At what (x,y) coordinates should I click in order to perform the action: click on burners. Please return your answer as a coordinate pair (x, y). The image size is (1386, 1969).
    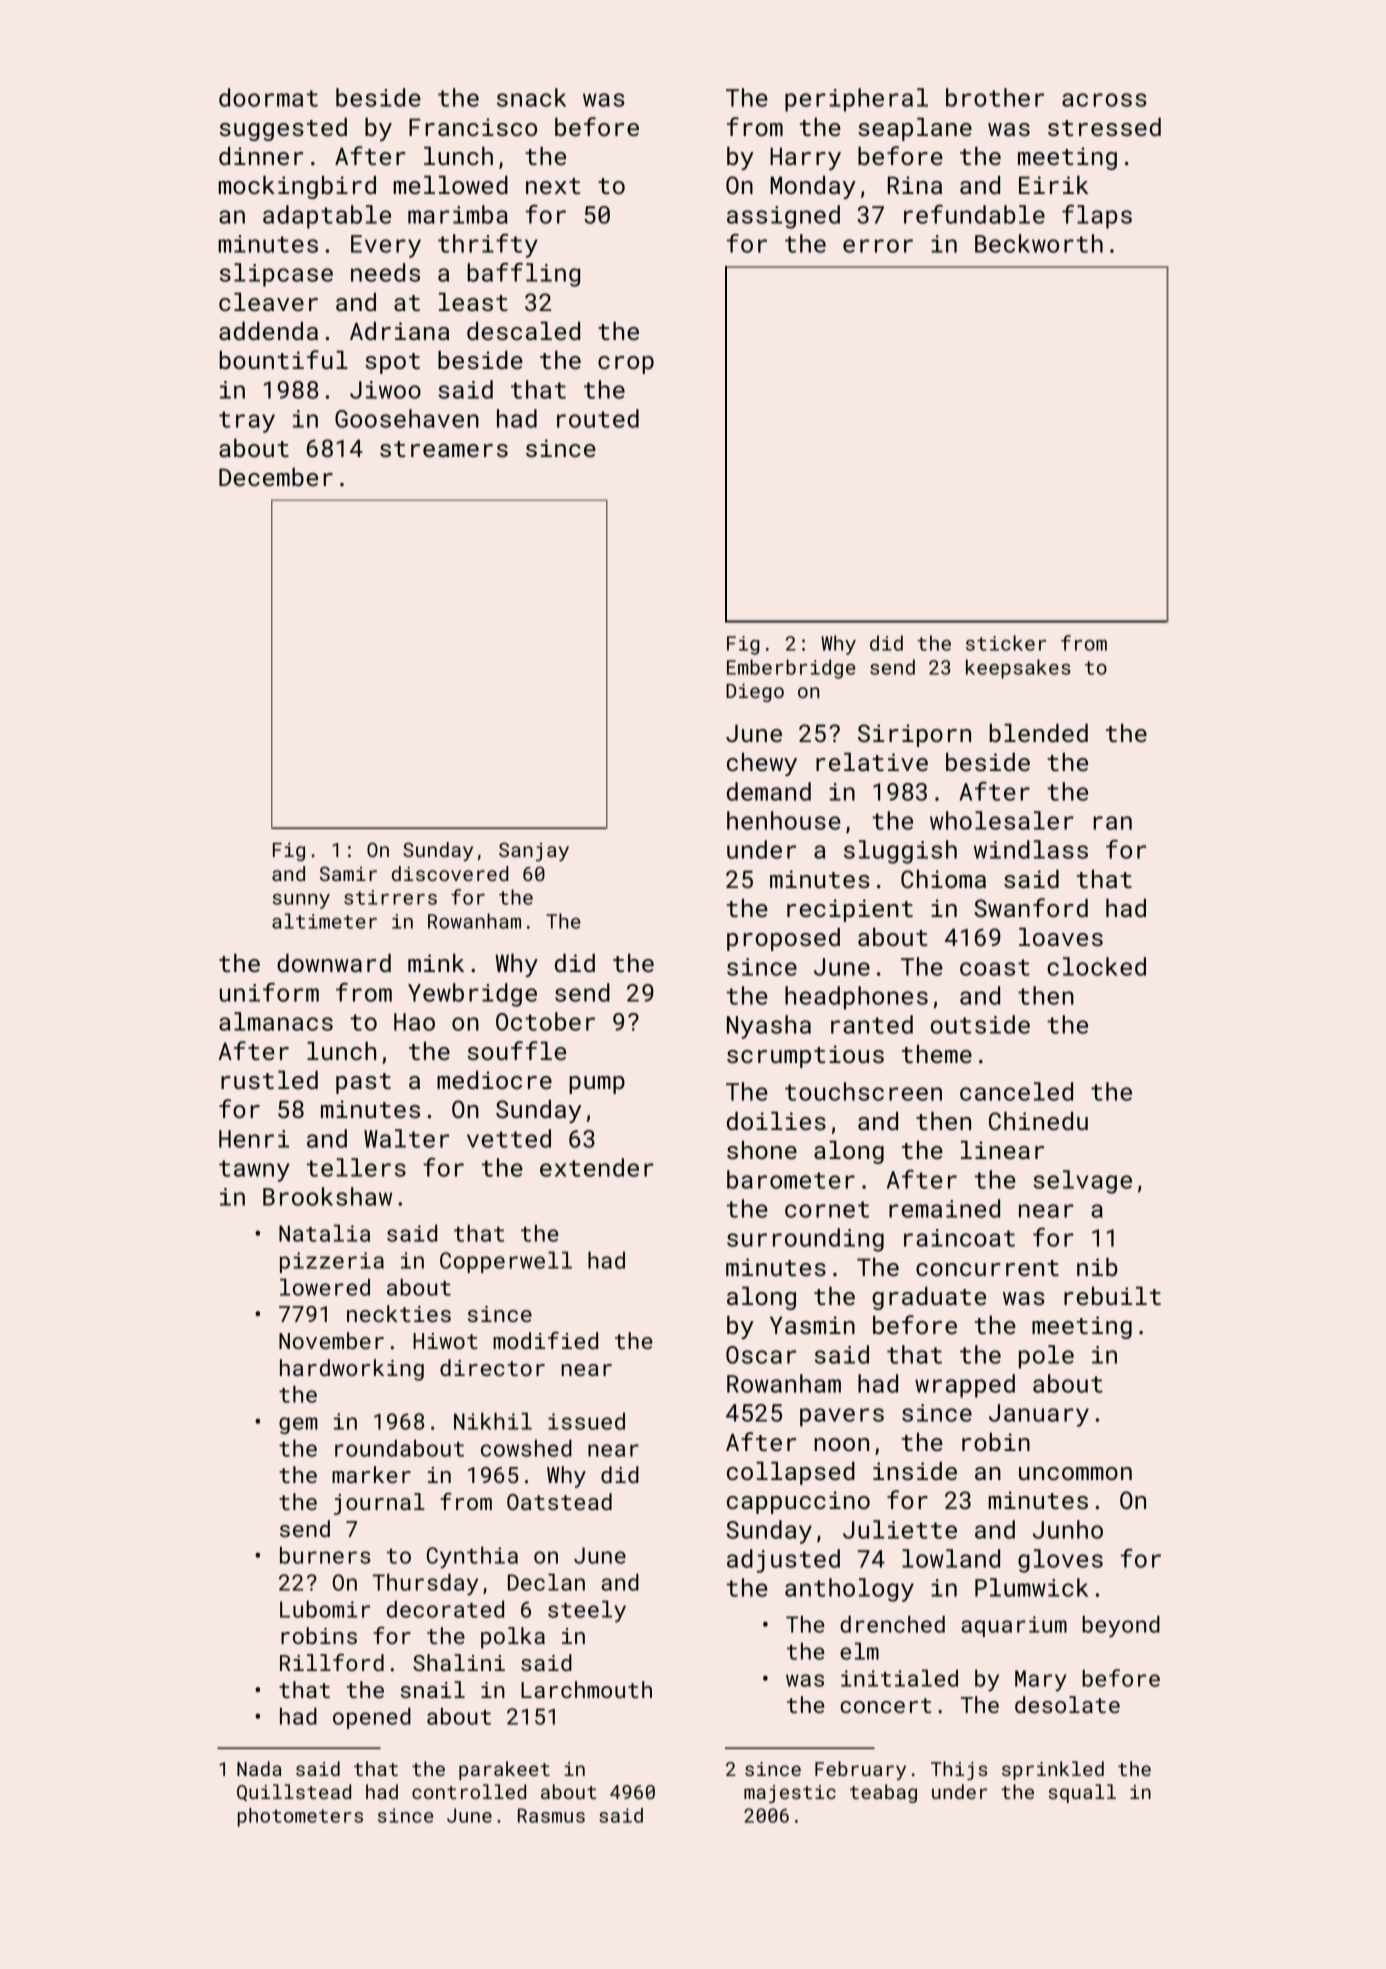
    Looking at the image, I should click on (325, 1555).
